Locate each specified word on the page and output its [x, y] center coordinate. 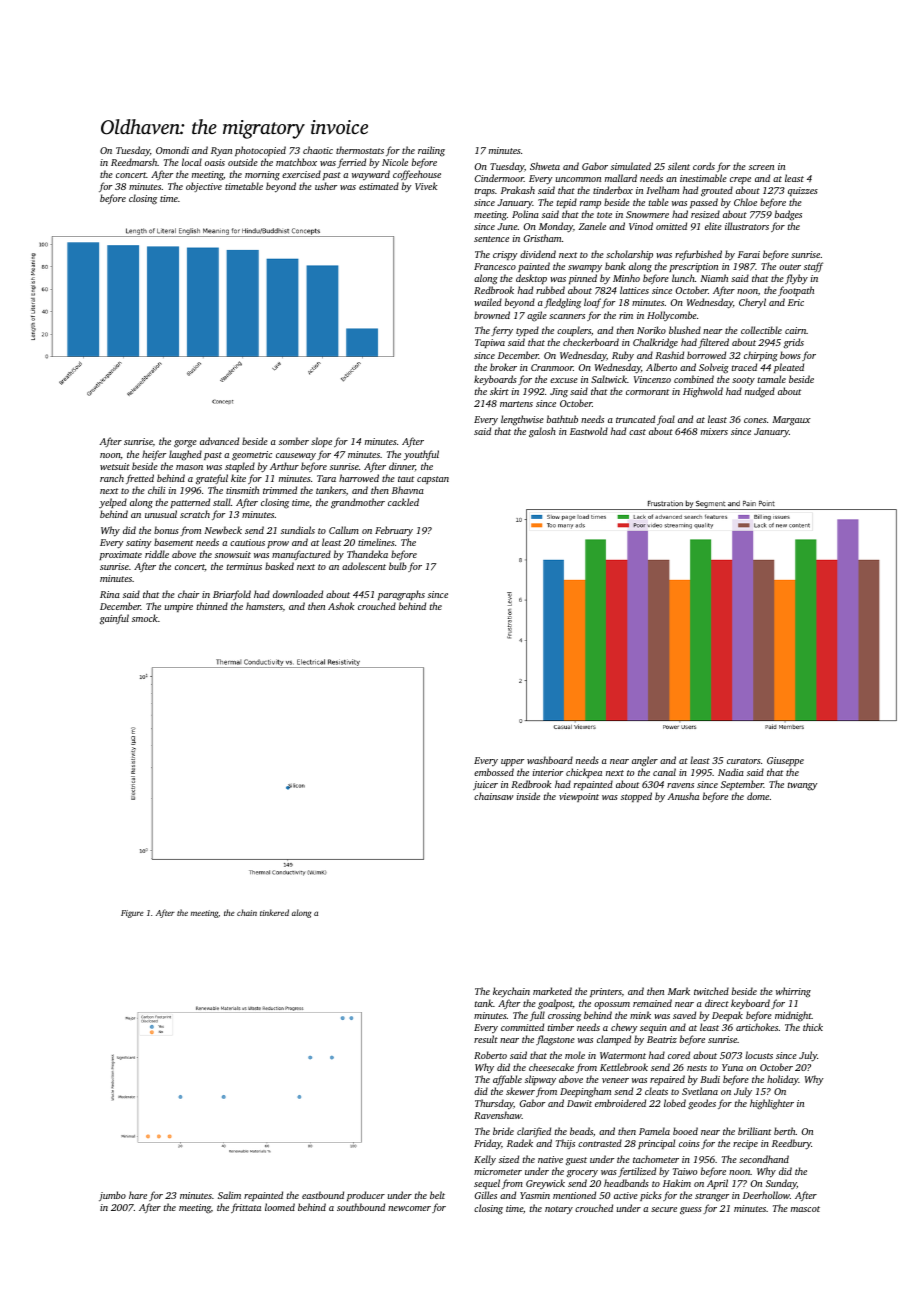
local [192, 162]
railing [431, 151]
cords [704, 166]
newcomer [409, 1208]
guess [691, 1210]
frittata [246, 1208]
